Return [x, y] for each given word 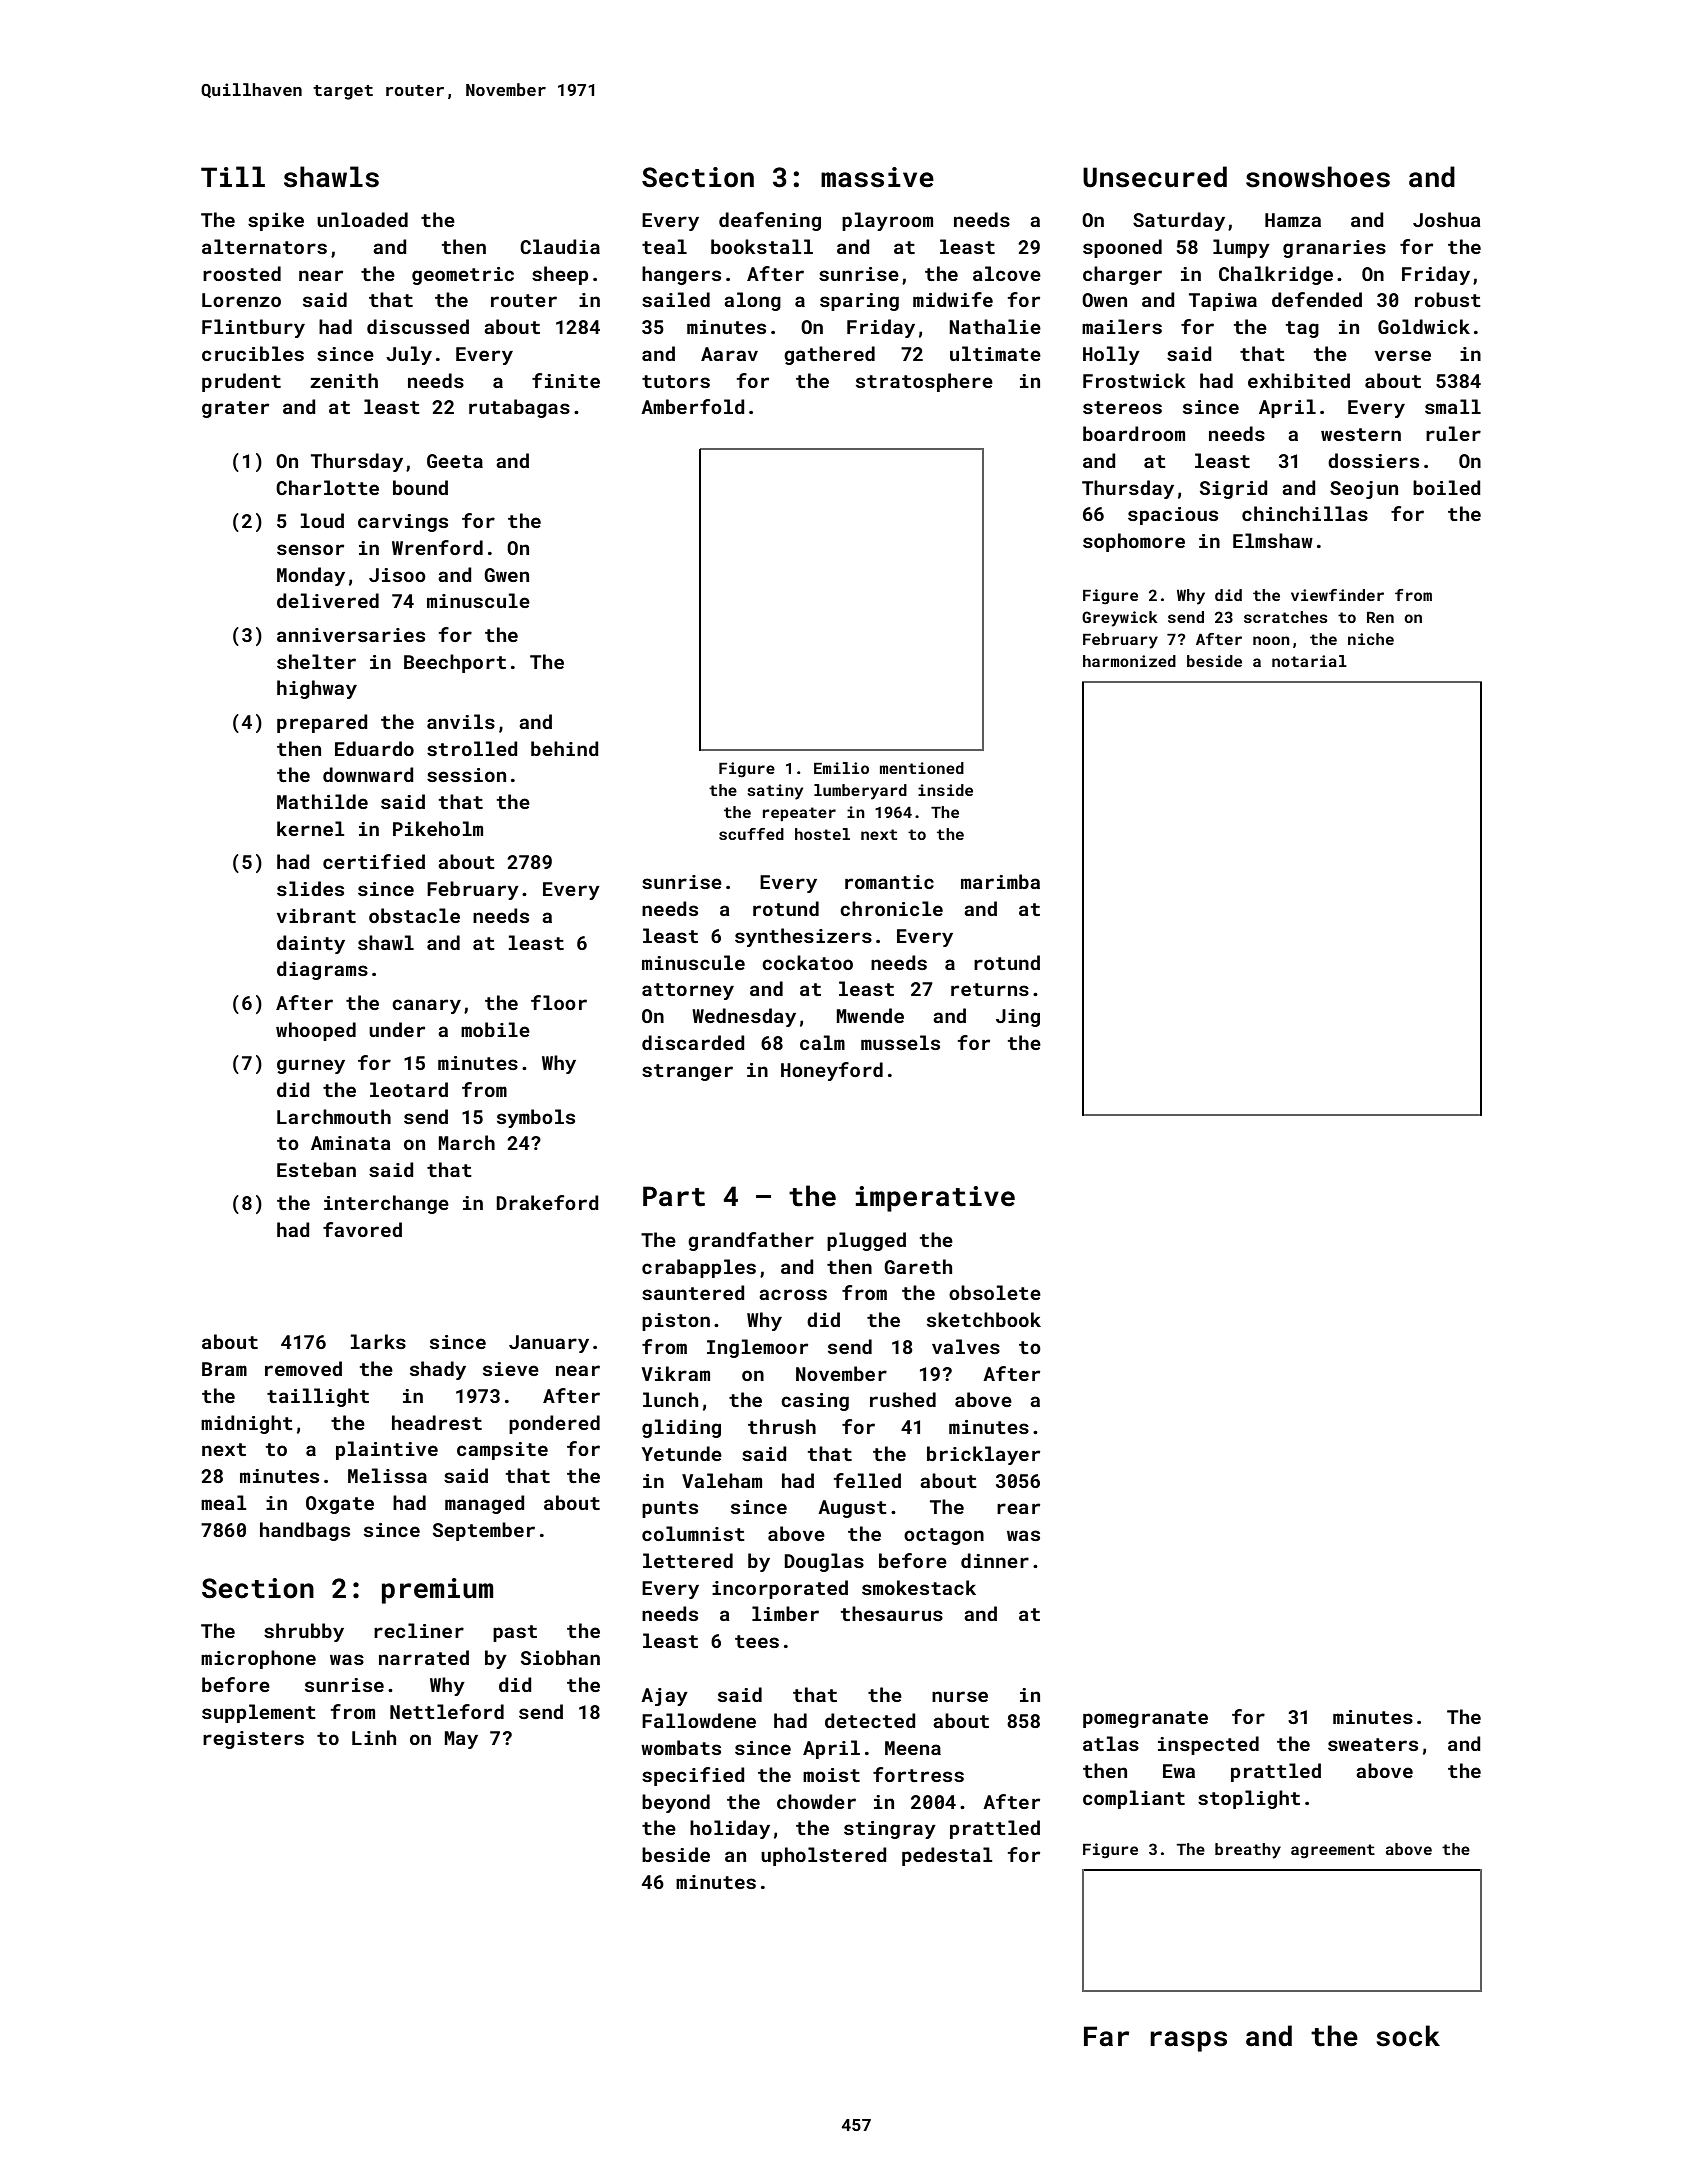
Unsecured [1155, 177]
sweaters [1373, 1744]
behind [565, 748]
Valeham [722, 1480]
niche [1371, 639]
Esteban [316, 1169]
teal [664, 246]
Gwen [506, 575]
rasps [1188, 2041]
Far [1106, 2036]
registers [253, 1740]
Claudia [560, 246]
